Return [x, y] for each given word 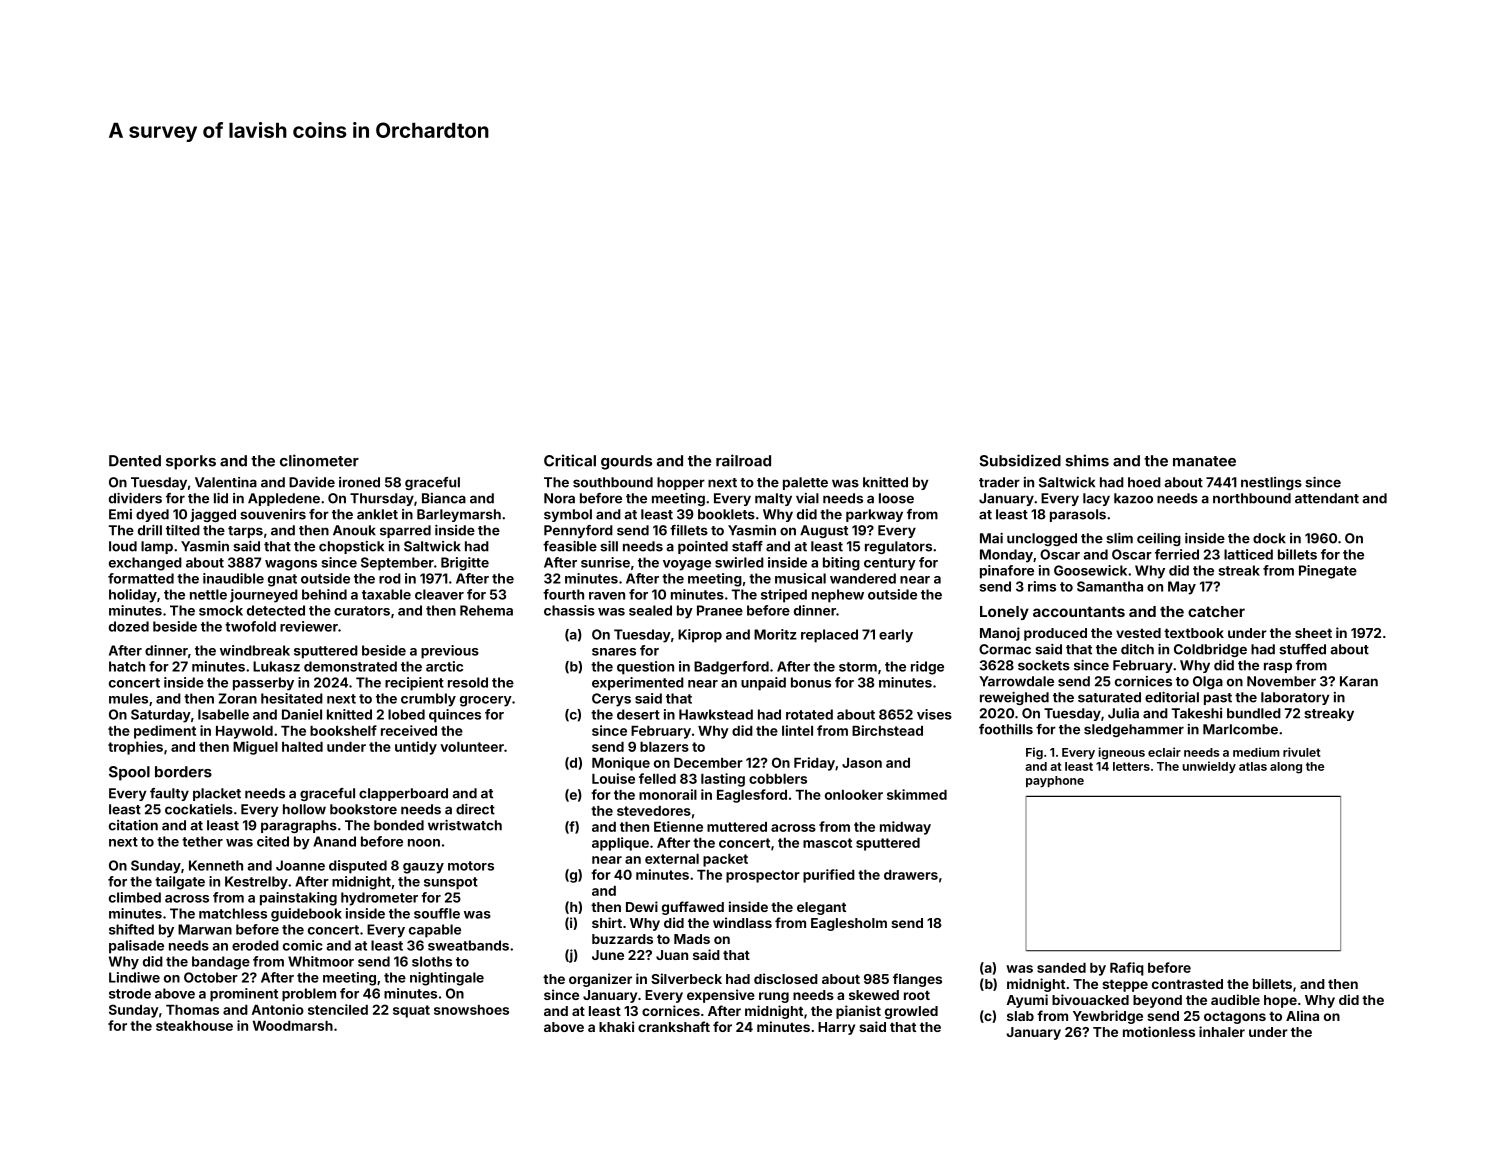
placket [217, 794]
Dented [135, 461]
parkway [874, 515]
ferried [1177, 554]
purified [829, 876]
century [890, 564]
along [1286, 768]
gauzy [423, 868]
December [708, 763]
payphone [1055, 781]
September [397, 564]
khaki [616, 1026]
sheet [1313, 633]
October [211, 977]
